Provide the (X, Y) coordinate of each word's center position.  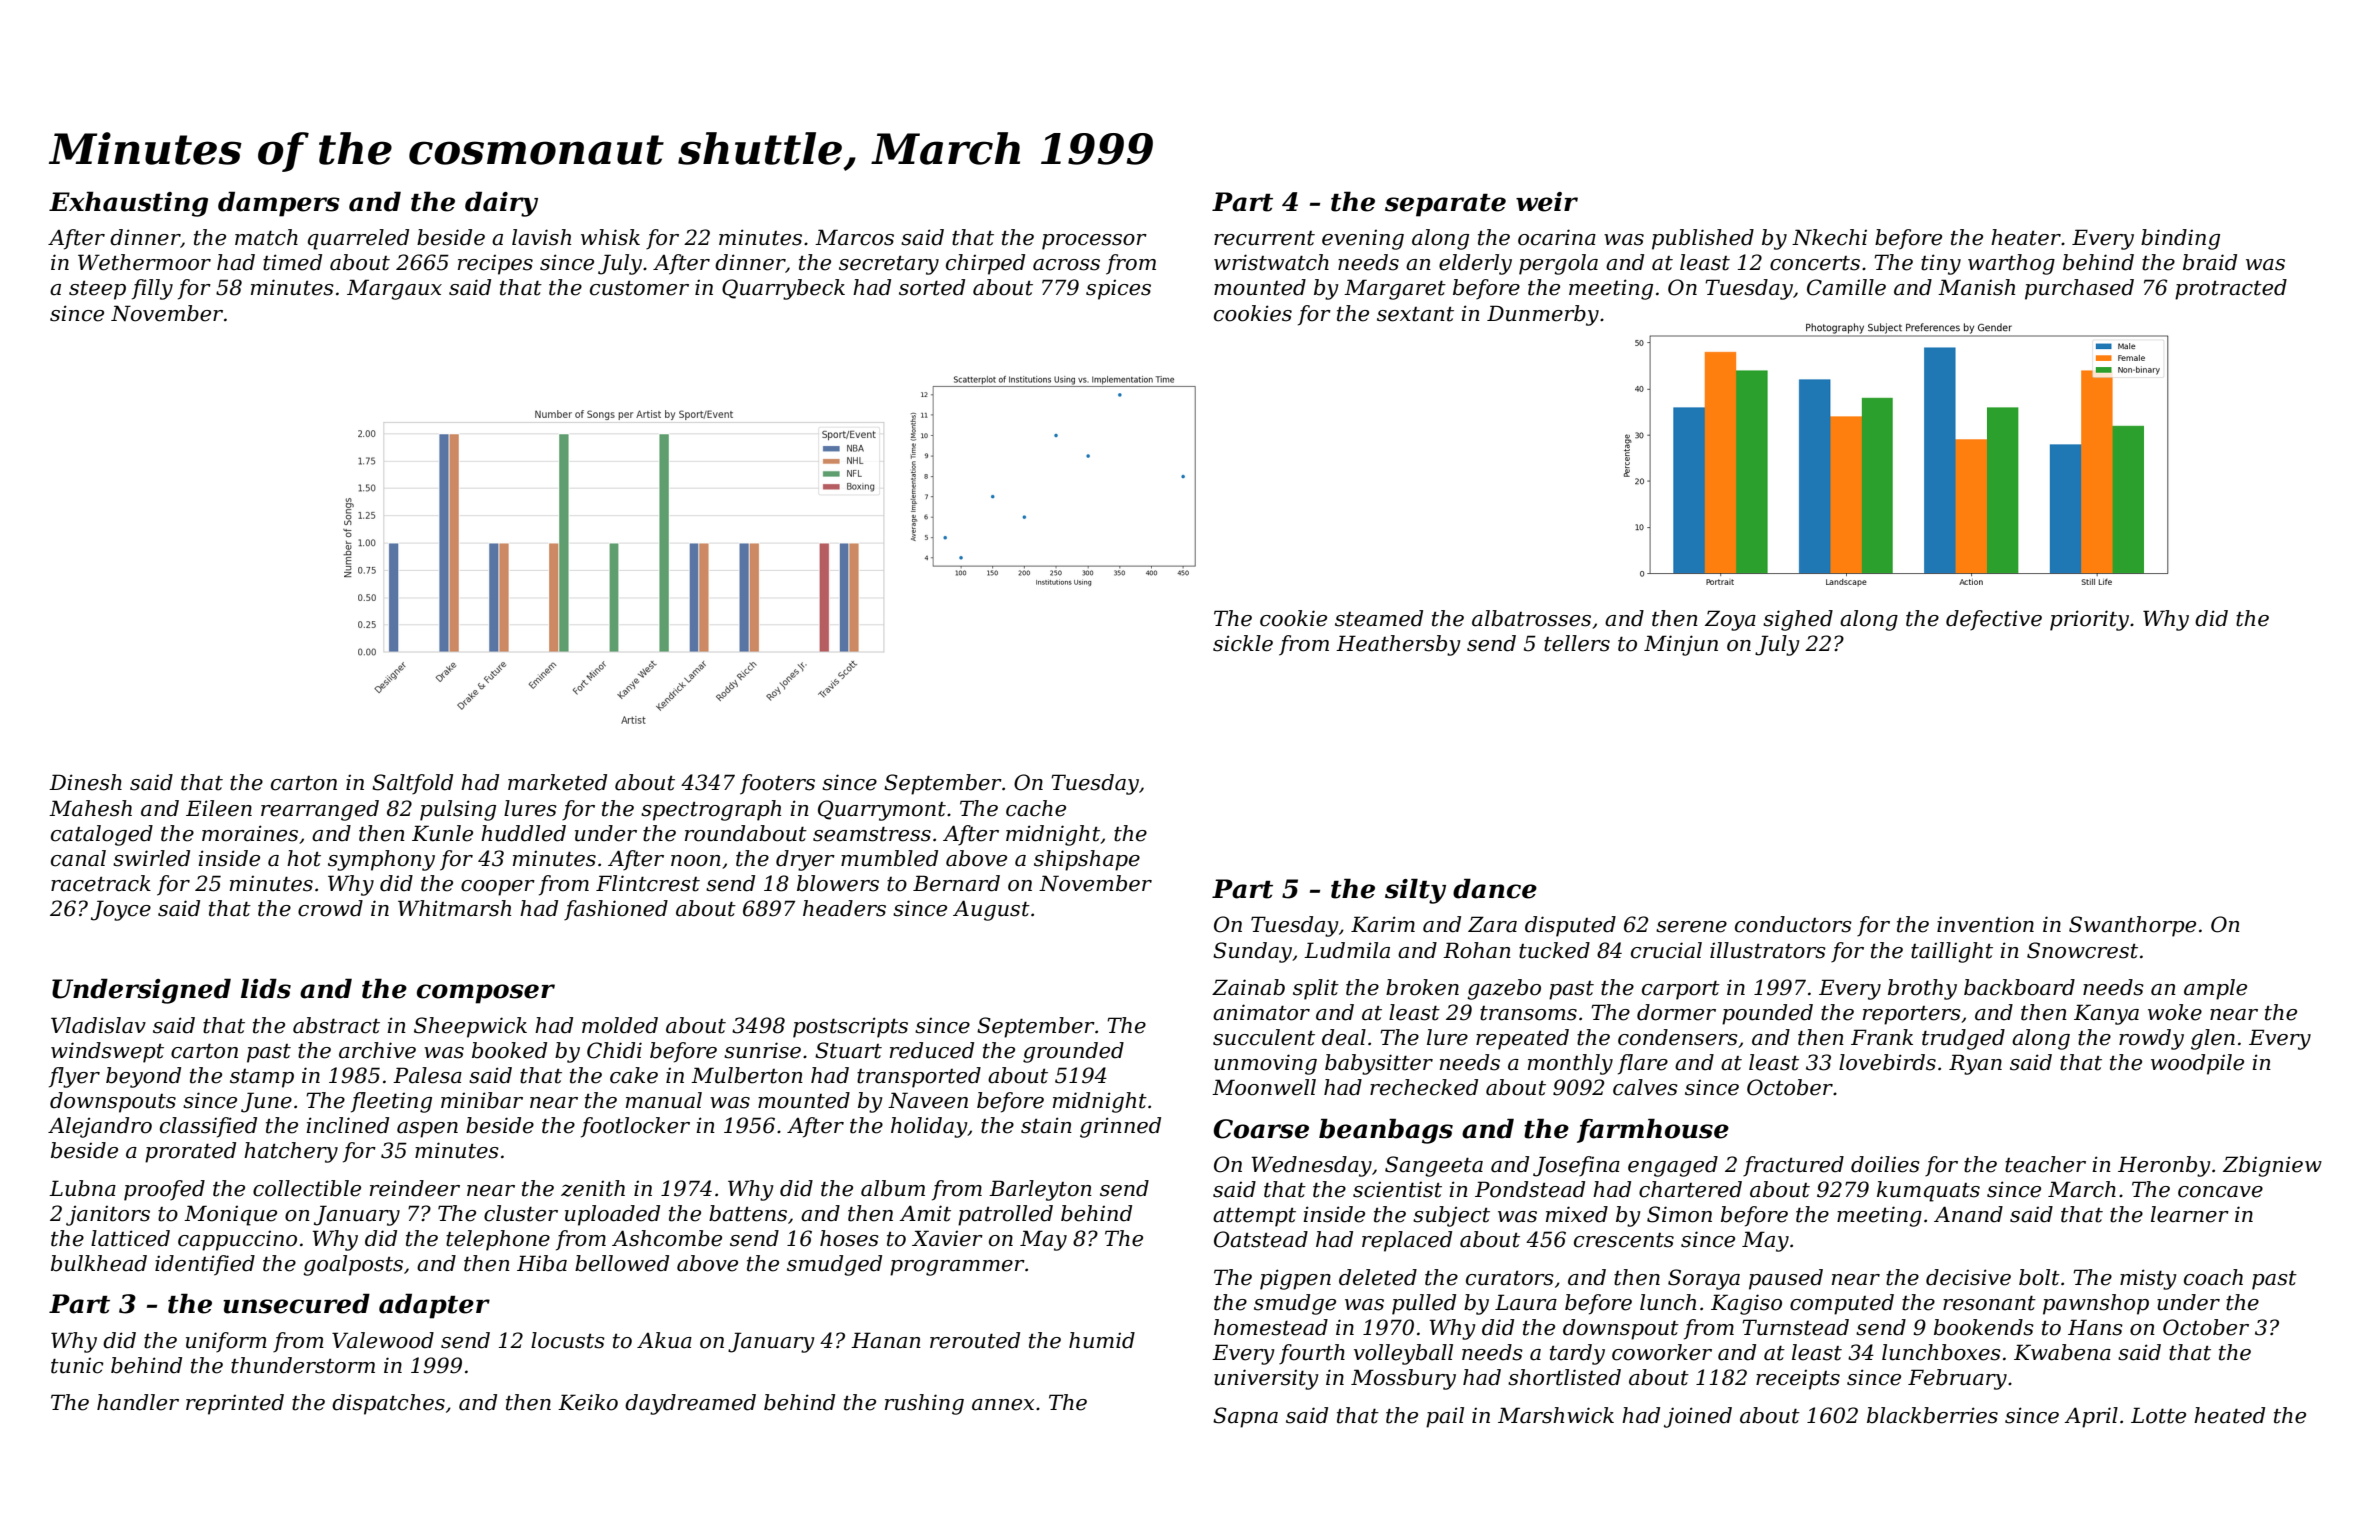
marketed (557, 782)
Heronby (2164, 1166)
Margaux (394, 289)
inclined (347, 1125)
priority (2089, 620)
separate (1445, 205)
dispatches (388, 1404)
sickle (1243, 643)
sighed (1798, 620)
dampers (279, 204)
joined (1698, 1417)
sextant (1415, 314)
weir (1547, 202)
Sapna (1245, 1417)
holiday (929, 1127)
